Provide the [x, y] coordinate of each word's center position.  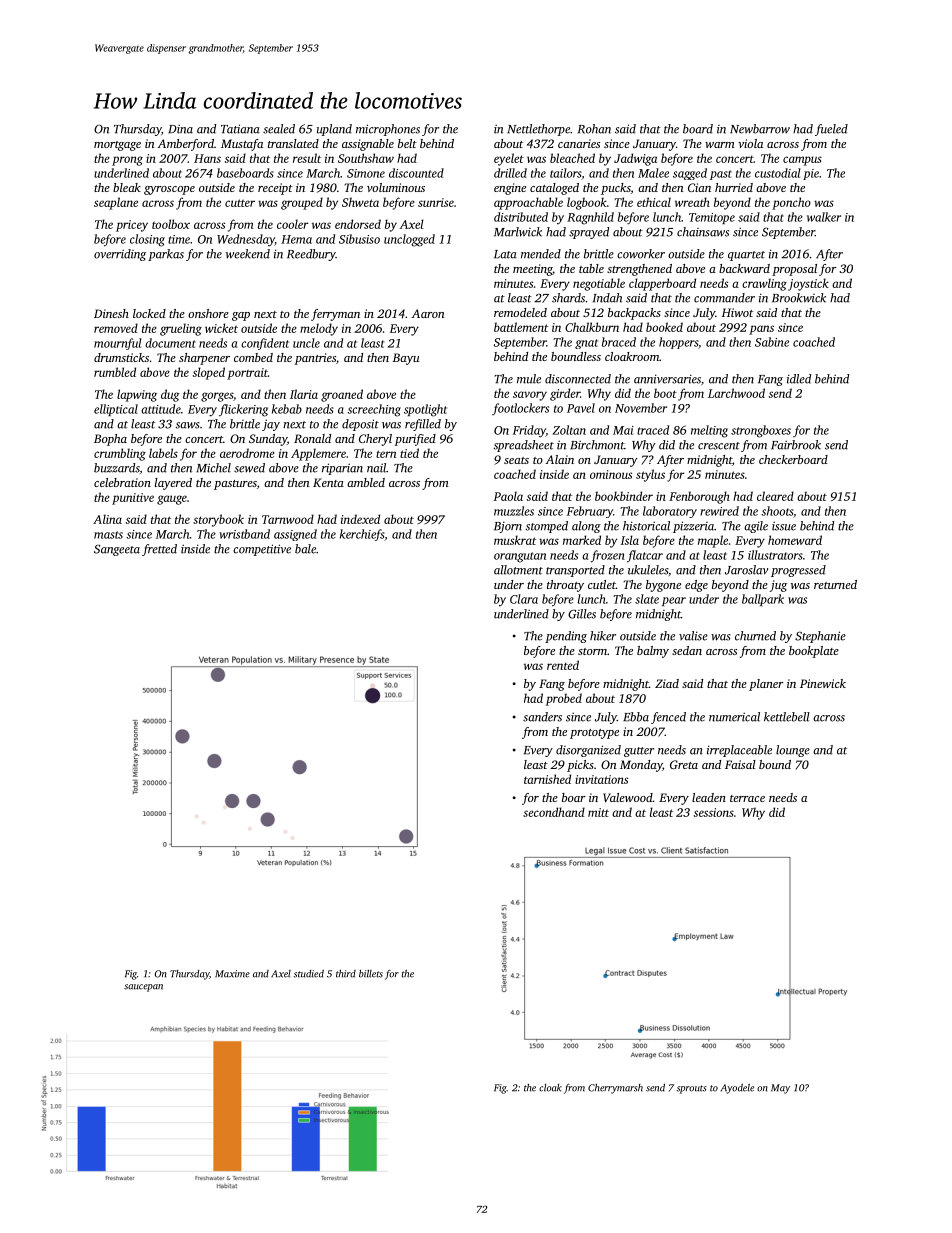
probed [564, 699]
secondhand [554, 812]
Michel [213, 468]
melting [709, 431]
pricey [132, 226]
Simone [366, 173]
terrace [747, 798]
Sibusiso [359, 239]
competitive [262, 550]
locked [149, 313]
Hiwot [737, 312]
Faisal [740, 764]
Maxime [232, 974]
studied [309, 974]
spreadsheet [524, 446]
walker [824, 217]
